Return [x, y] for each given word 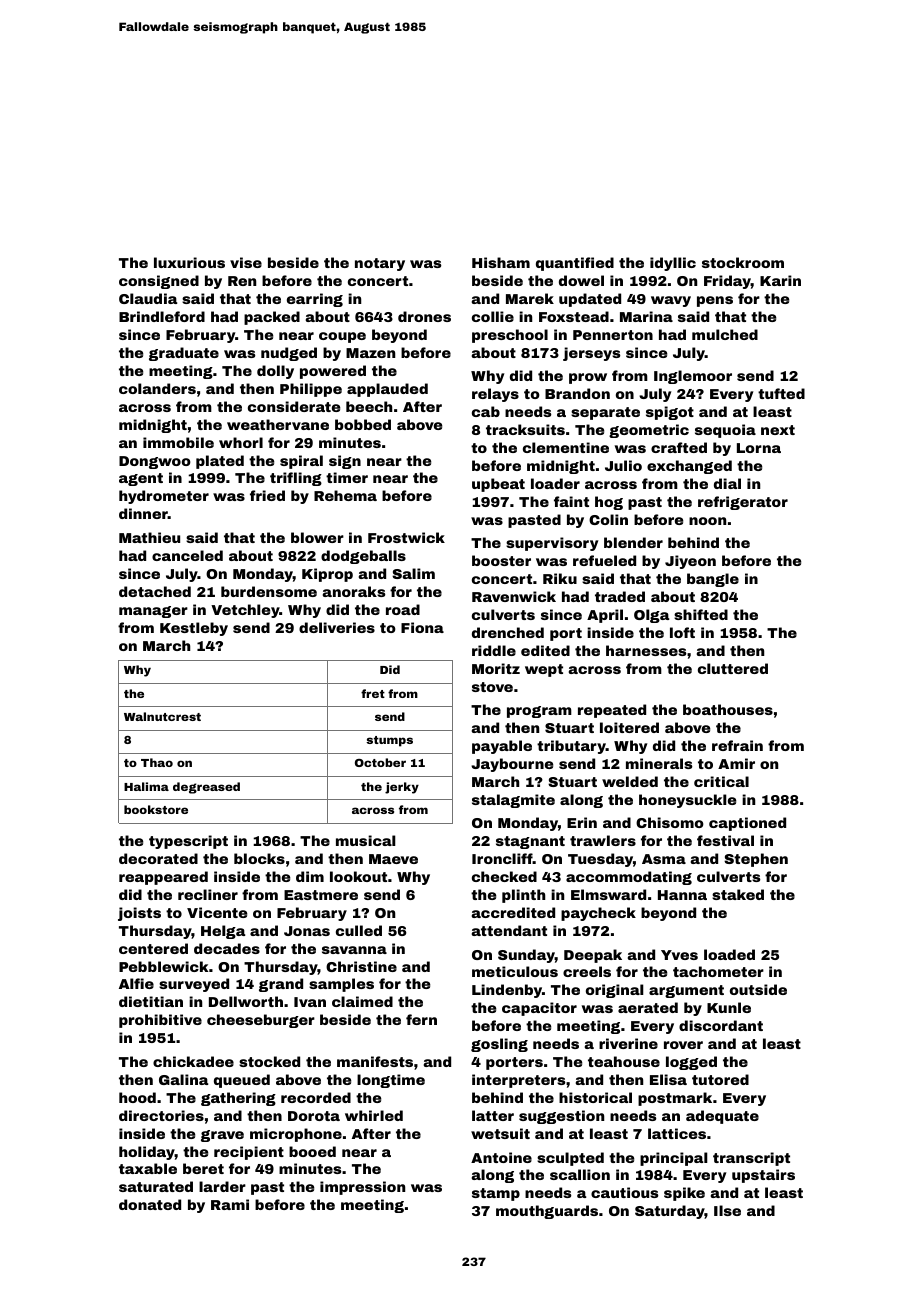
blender [633, 542]
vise [246, 262]
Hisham [501, 262]
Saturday [670, 1212]
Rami [230, 1204]
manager [153, 612]
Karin [780, 280]
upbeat [498, 485]
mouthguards [547, 1212]
